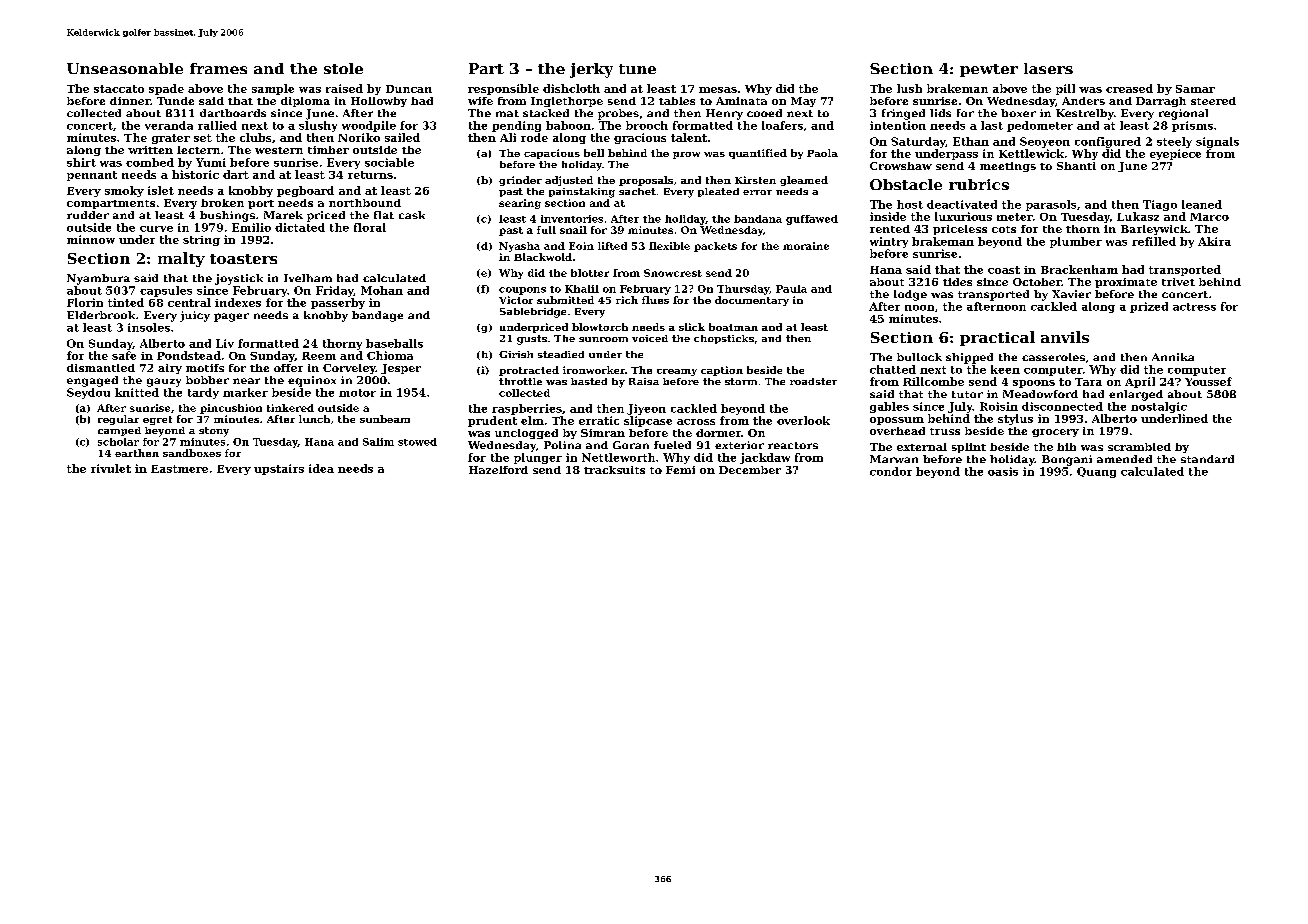  Describe the element at coordinates (161, 190) in the screenshot. I see `islet` at that location.
